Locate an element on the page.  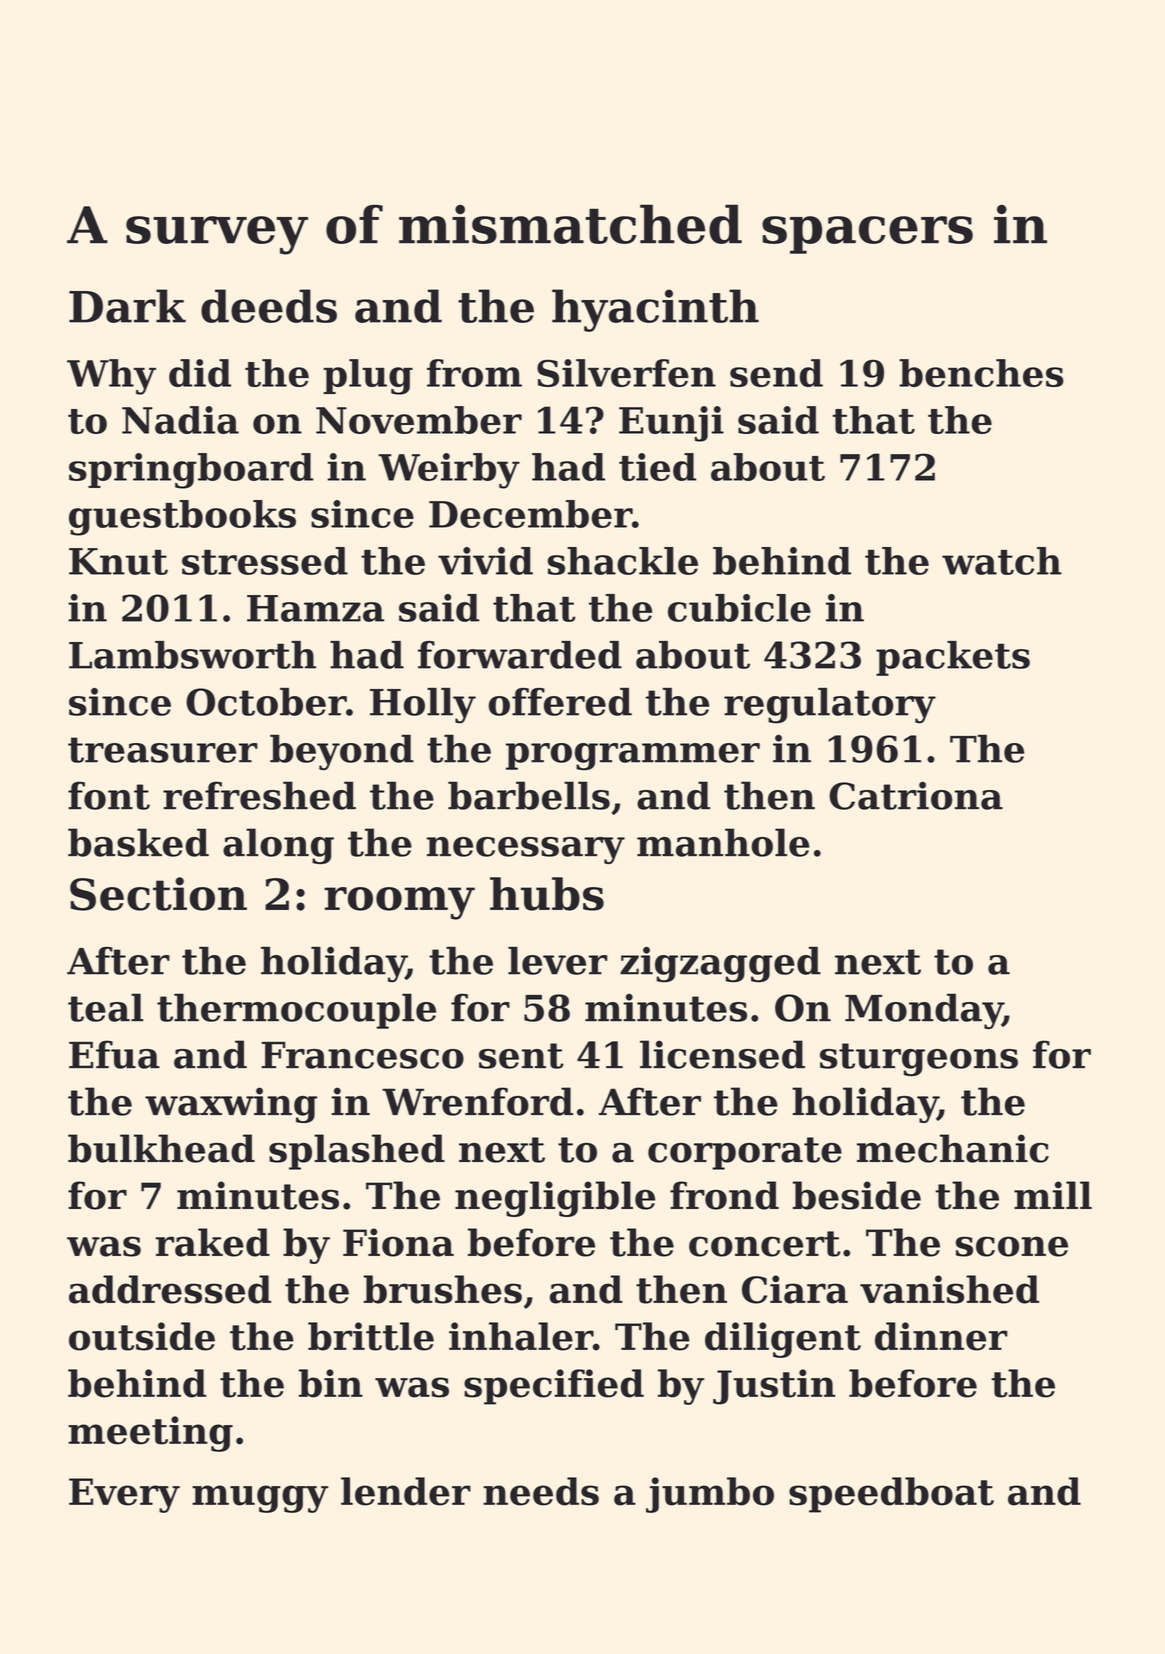
Section is located at coordinates (158, 894).
